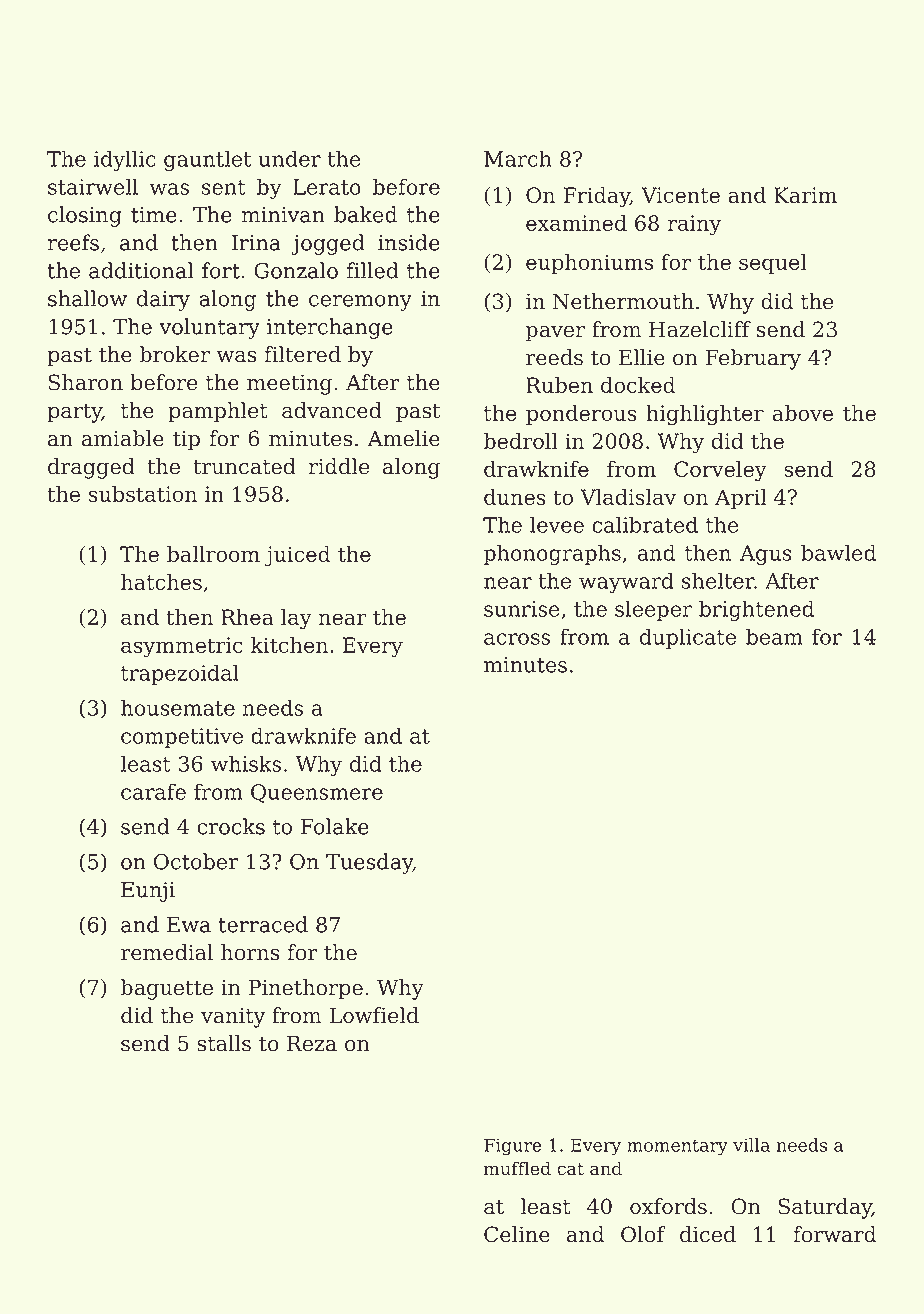 This page has width=924, height=1314. Describe the element at coordinates (224, 1043) in the page. I see `stalls` at that location.
